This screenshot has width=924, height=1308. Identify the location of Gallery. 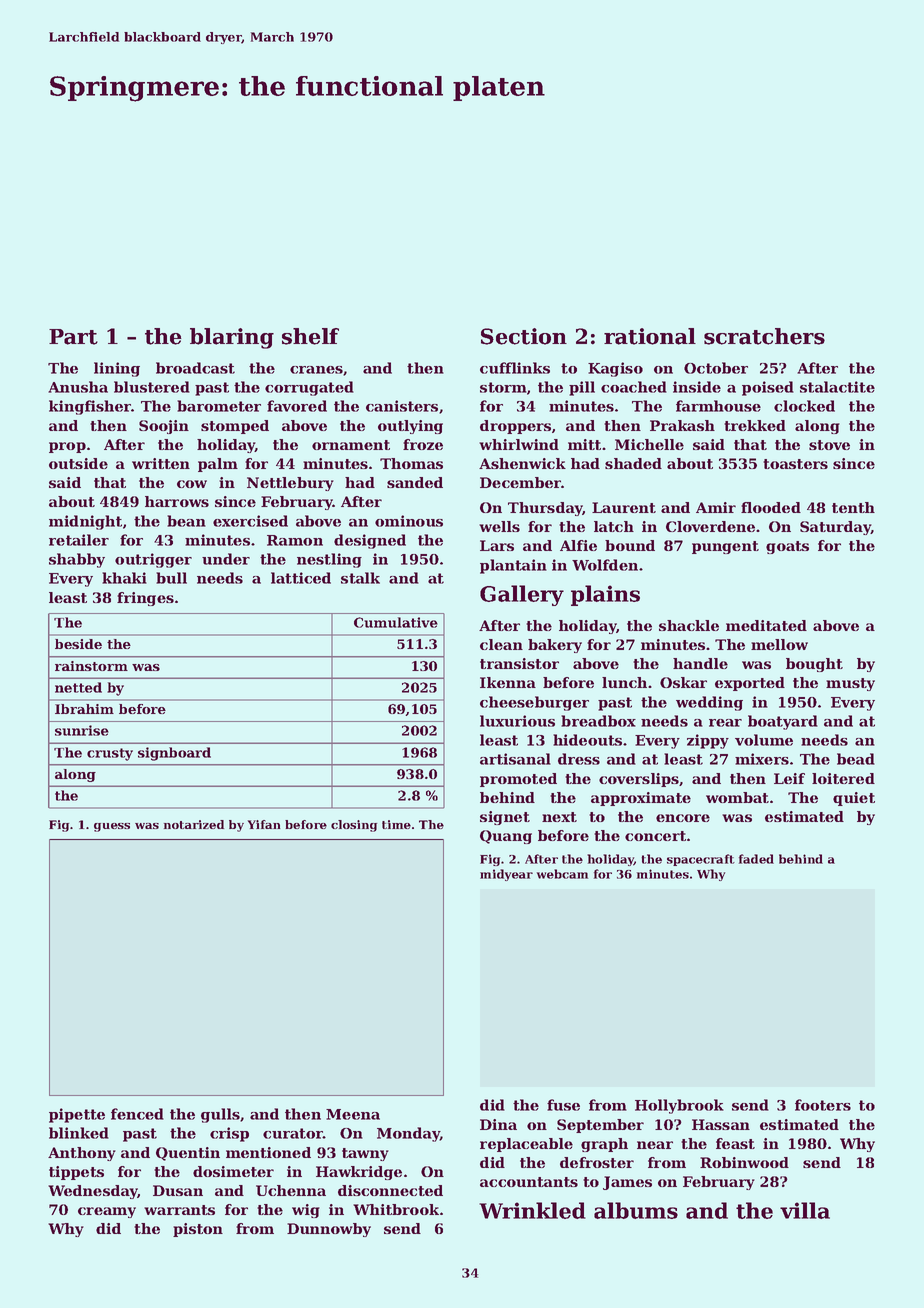
(522, 595).
